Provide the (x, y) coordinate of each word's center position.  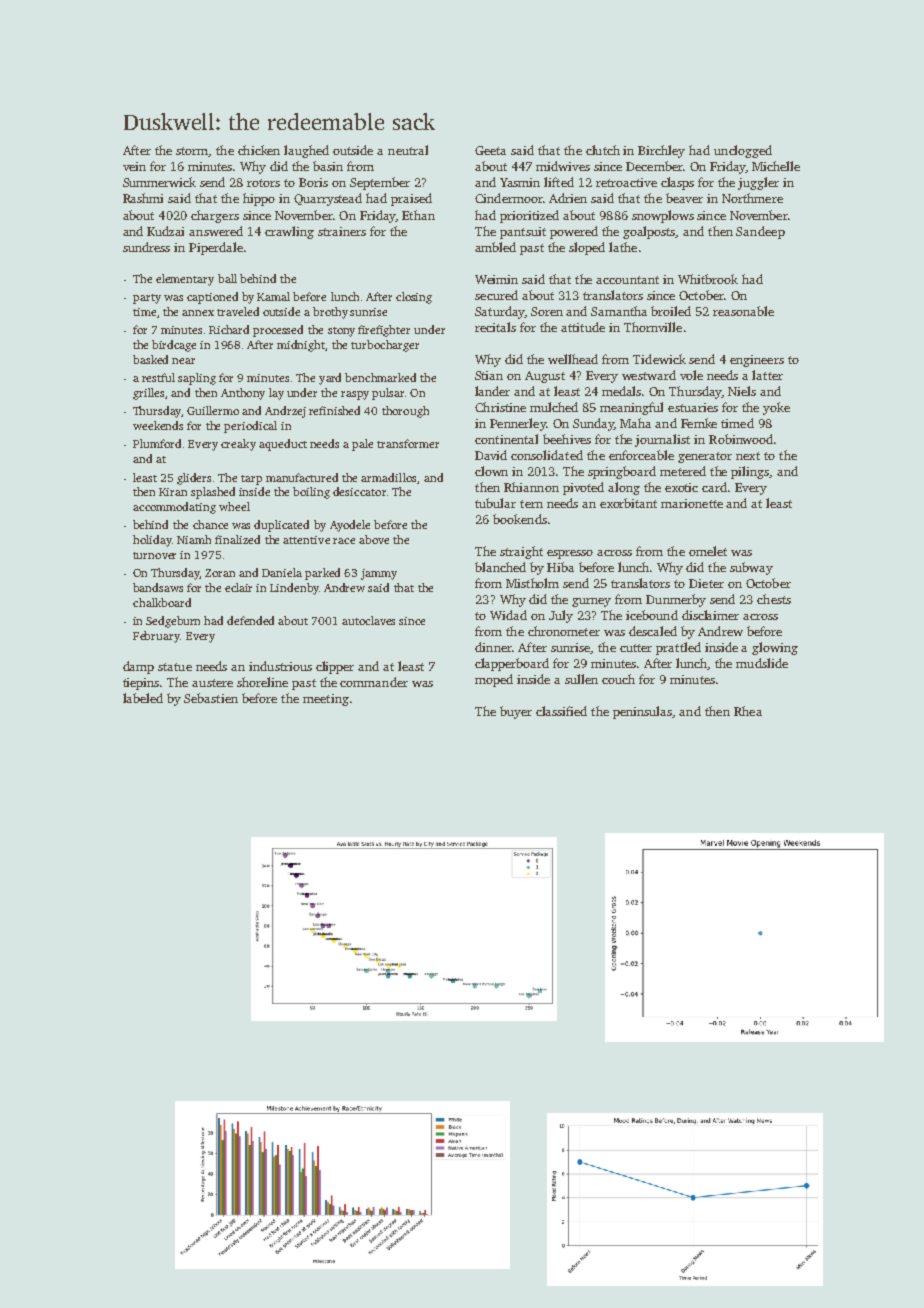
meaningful (631, 408)
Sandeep (760, 232)
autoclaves (368, 620)
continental (506, 439)
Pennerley (518, 424)
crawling (289, 232)
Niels (742, 391)
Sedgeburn (173, 622)
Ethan (418, 215)
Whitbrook (708, 279)
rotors (263, 183)
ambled (495, 247)
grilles (148, 394)
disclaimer (710, 615)
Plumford (157, 443)
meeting (326, 700)
